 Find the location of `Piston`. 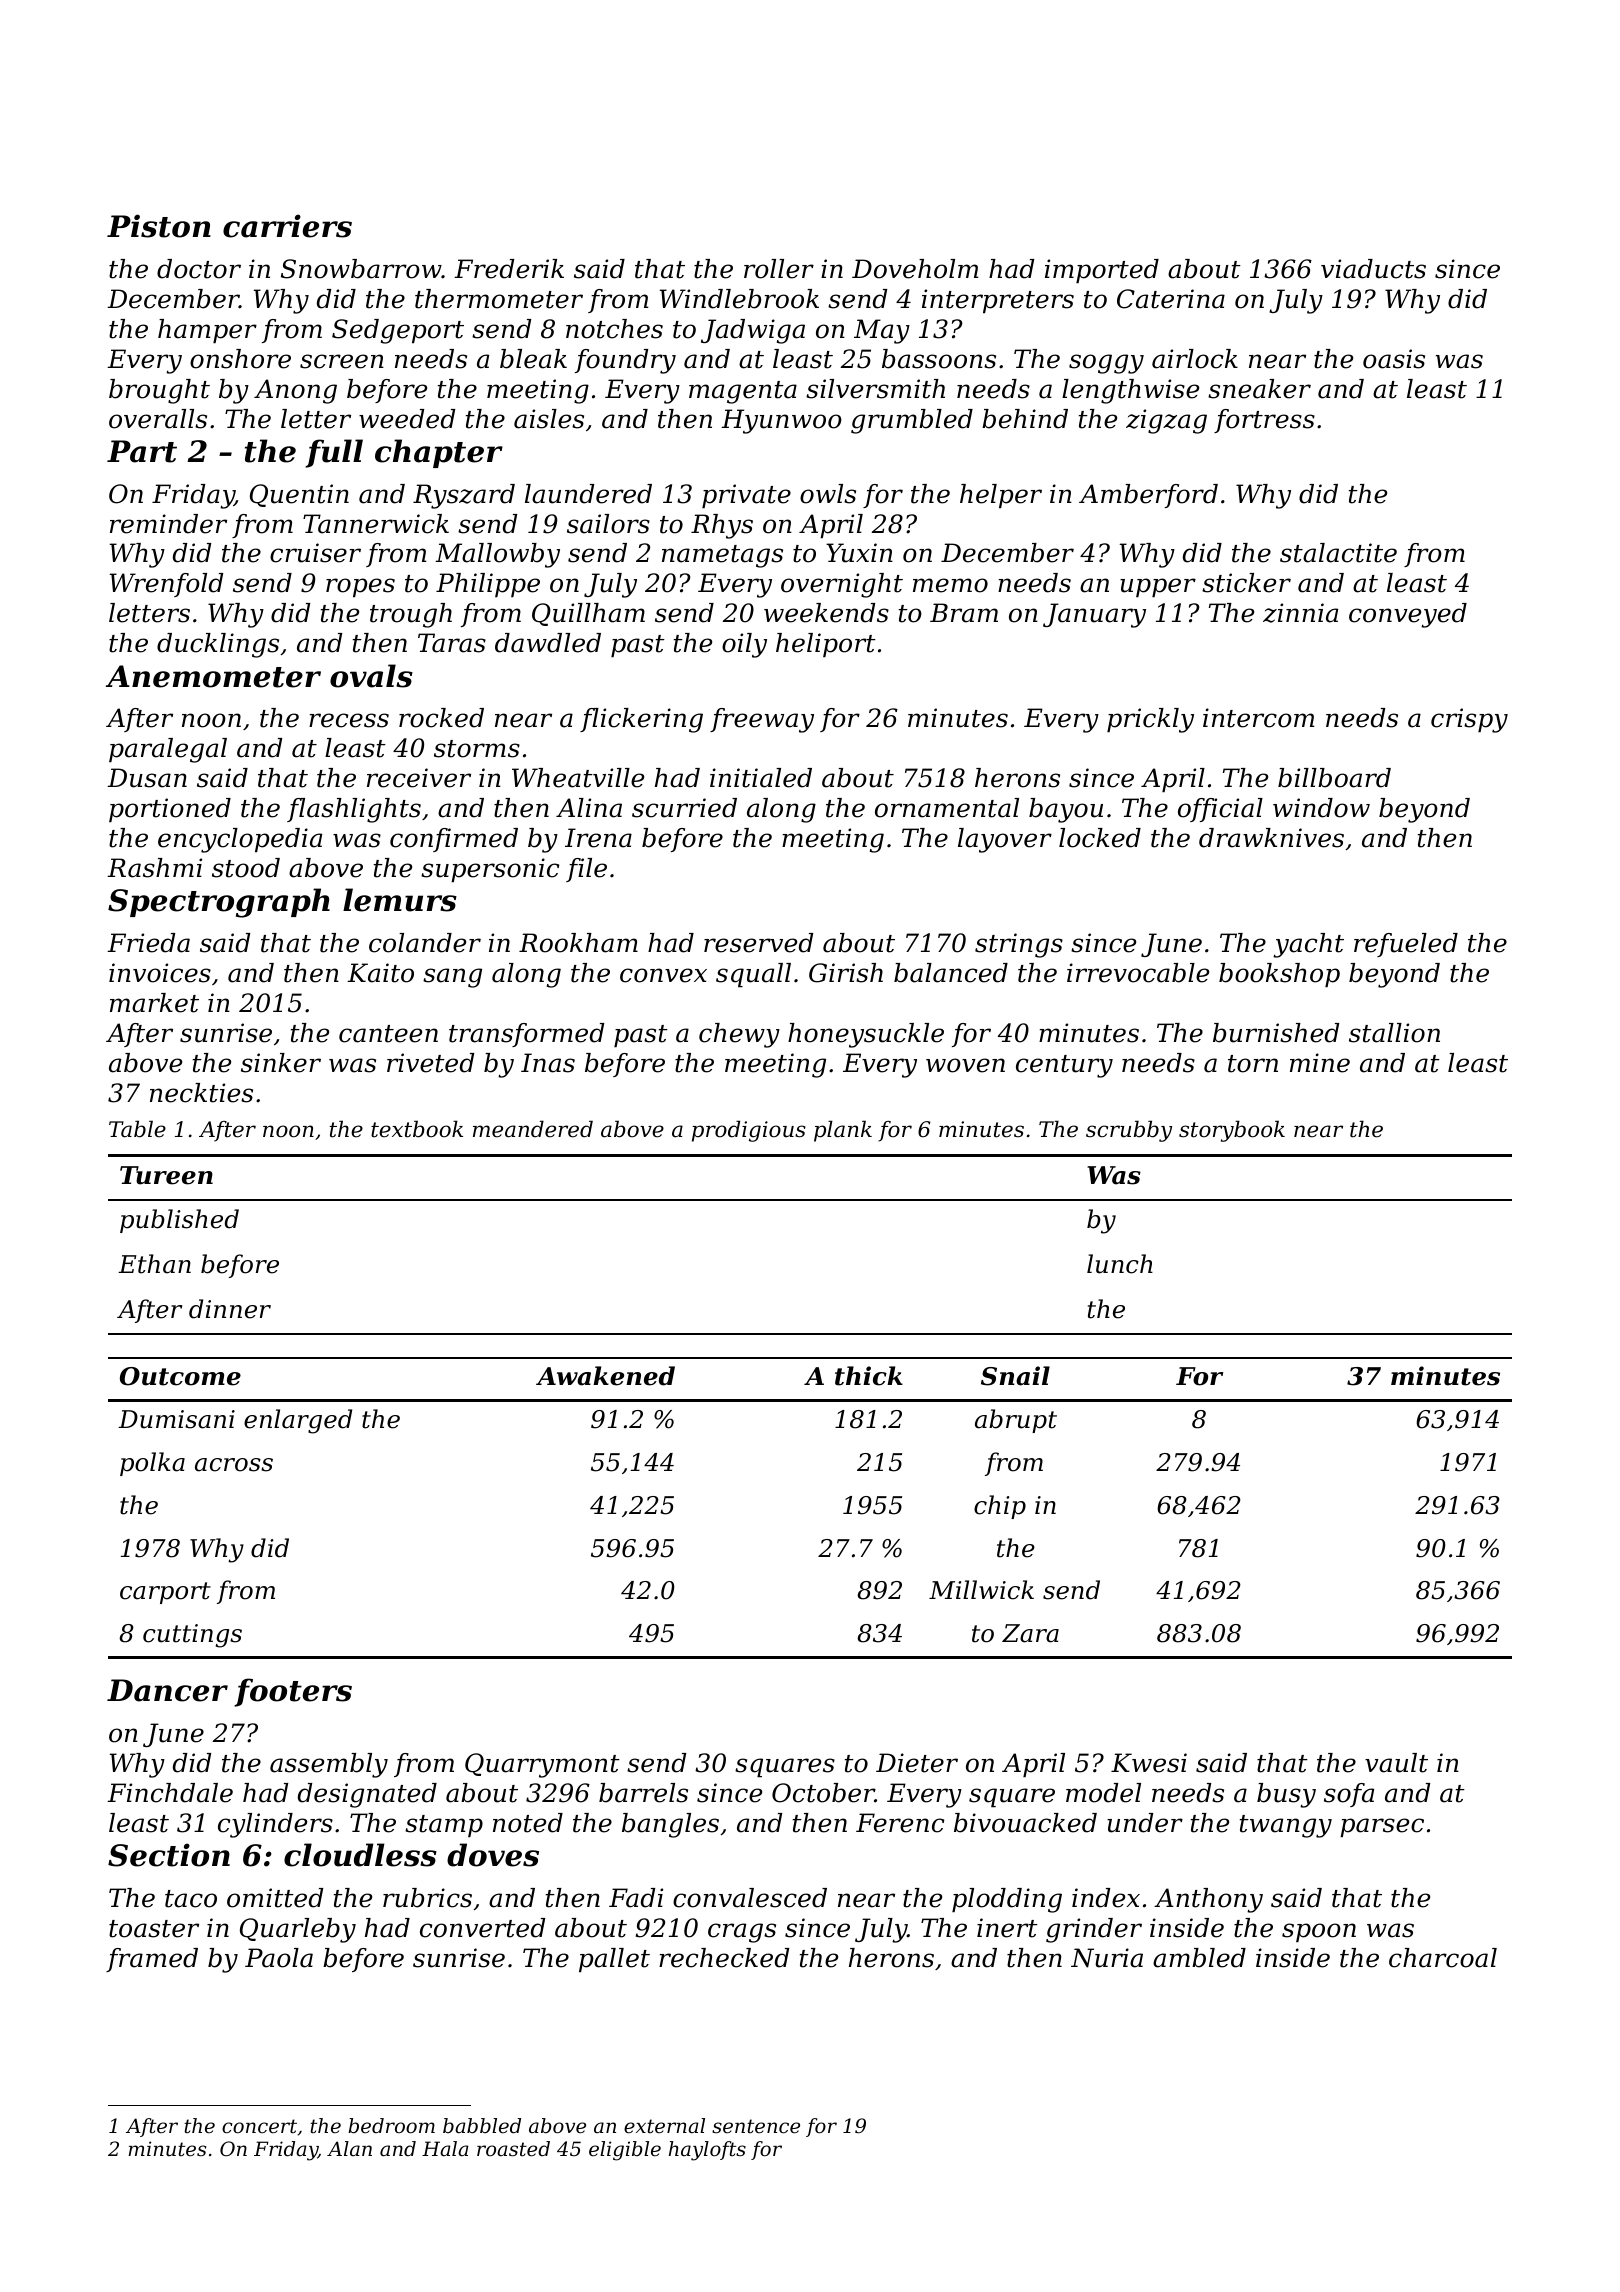

Piston is located at coordinates (159, 226).
